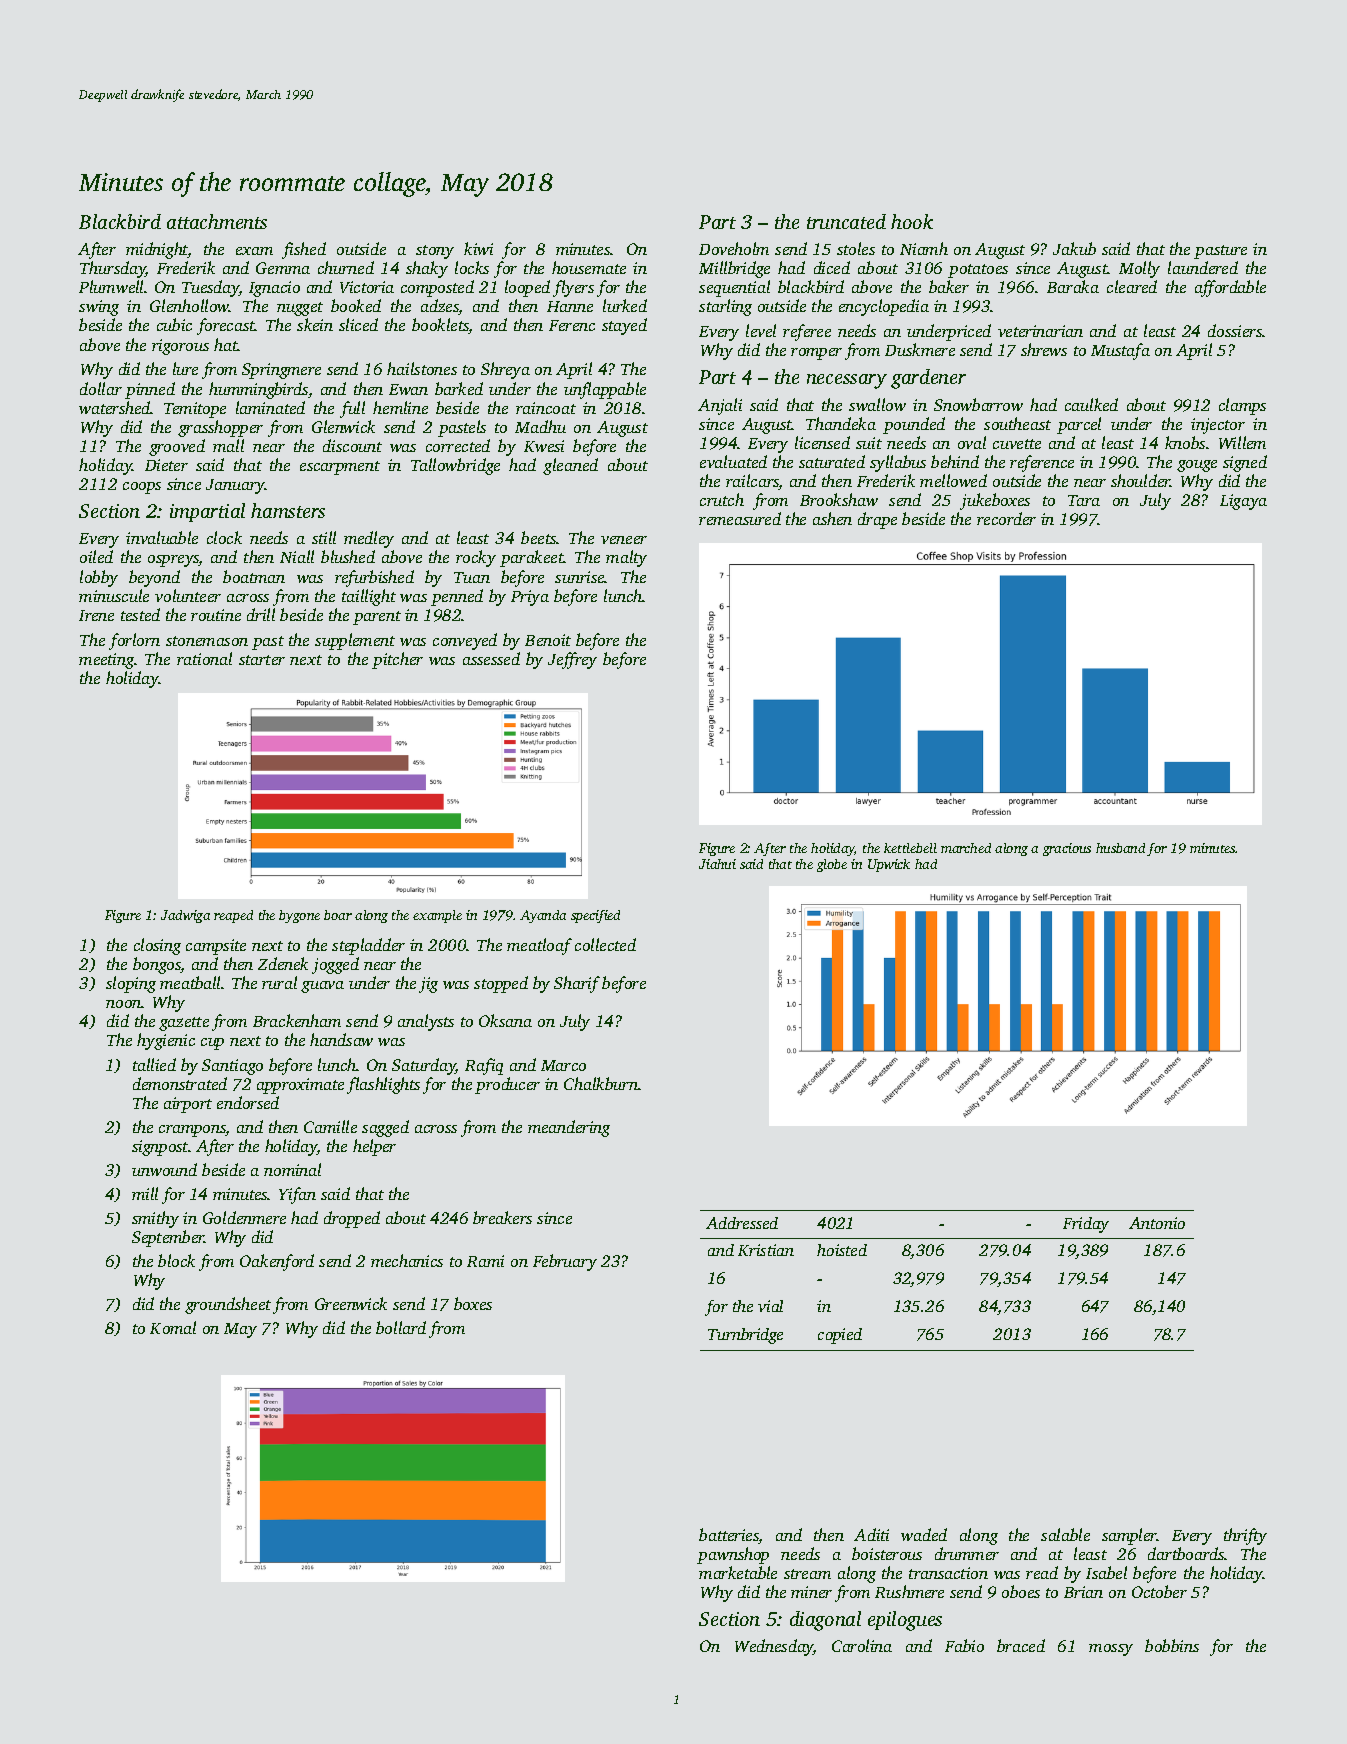 This screenshot has height=1744, width=1347. Describe the element at coordinates (1067, 849) in the screenshot. I see `gracious` at that location.
